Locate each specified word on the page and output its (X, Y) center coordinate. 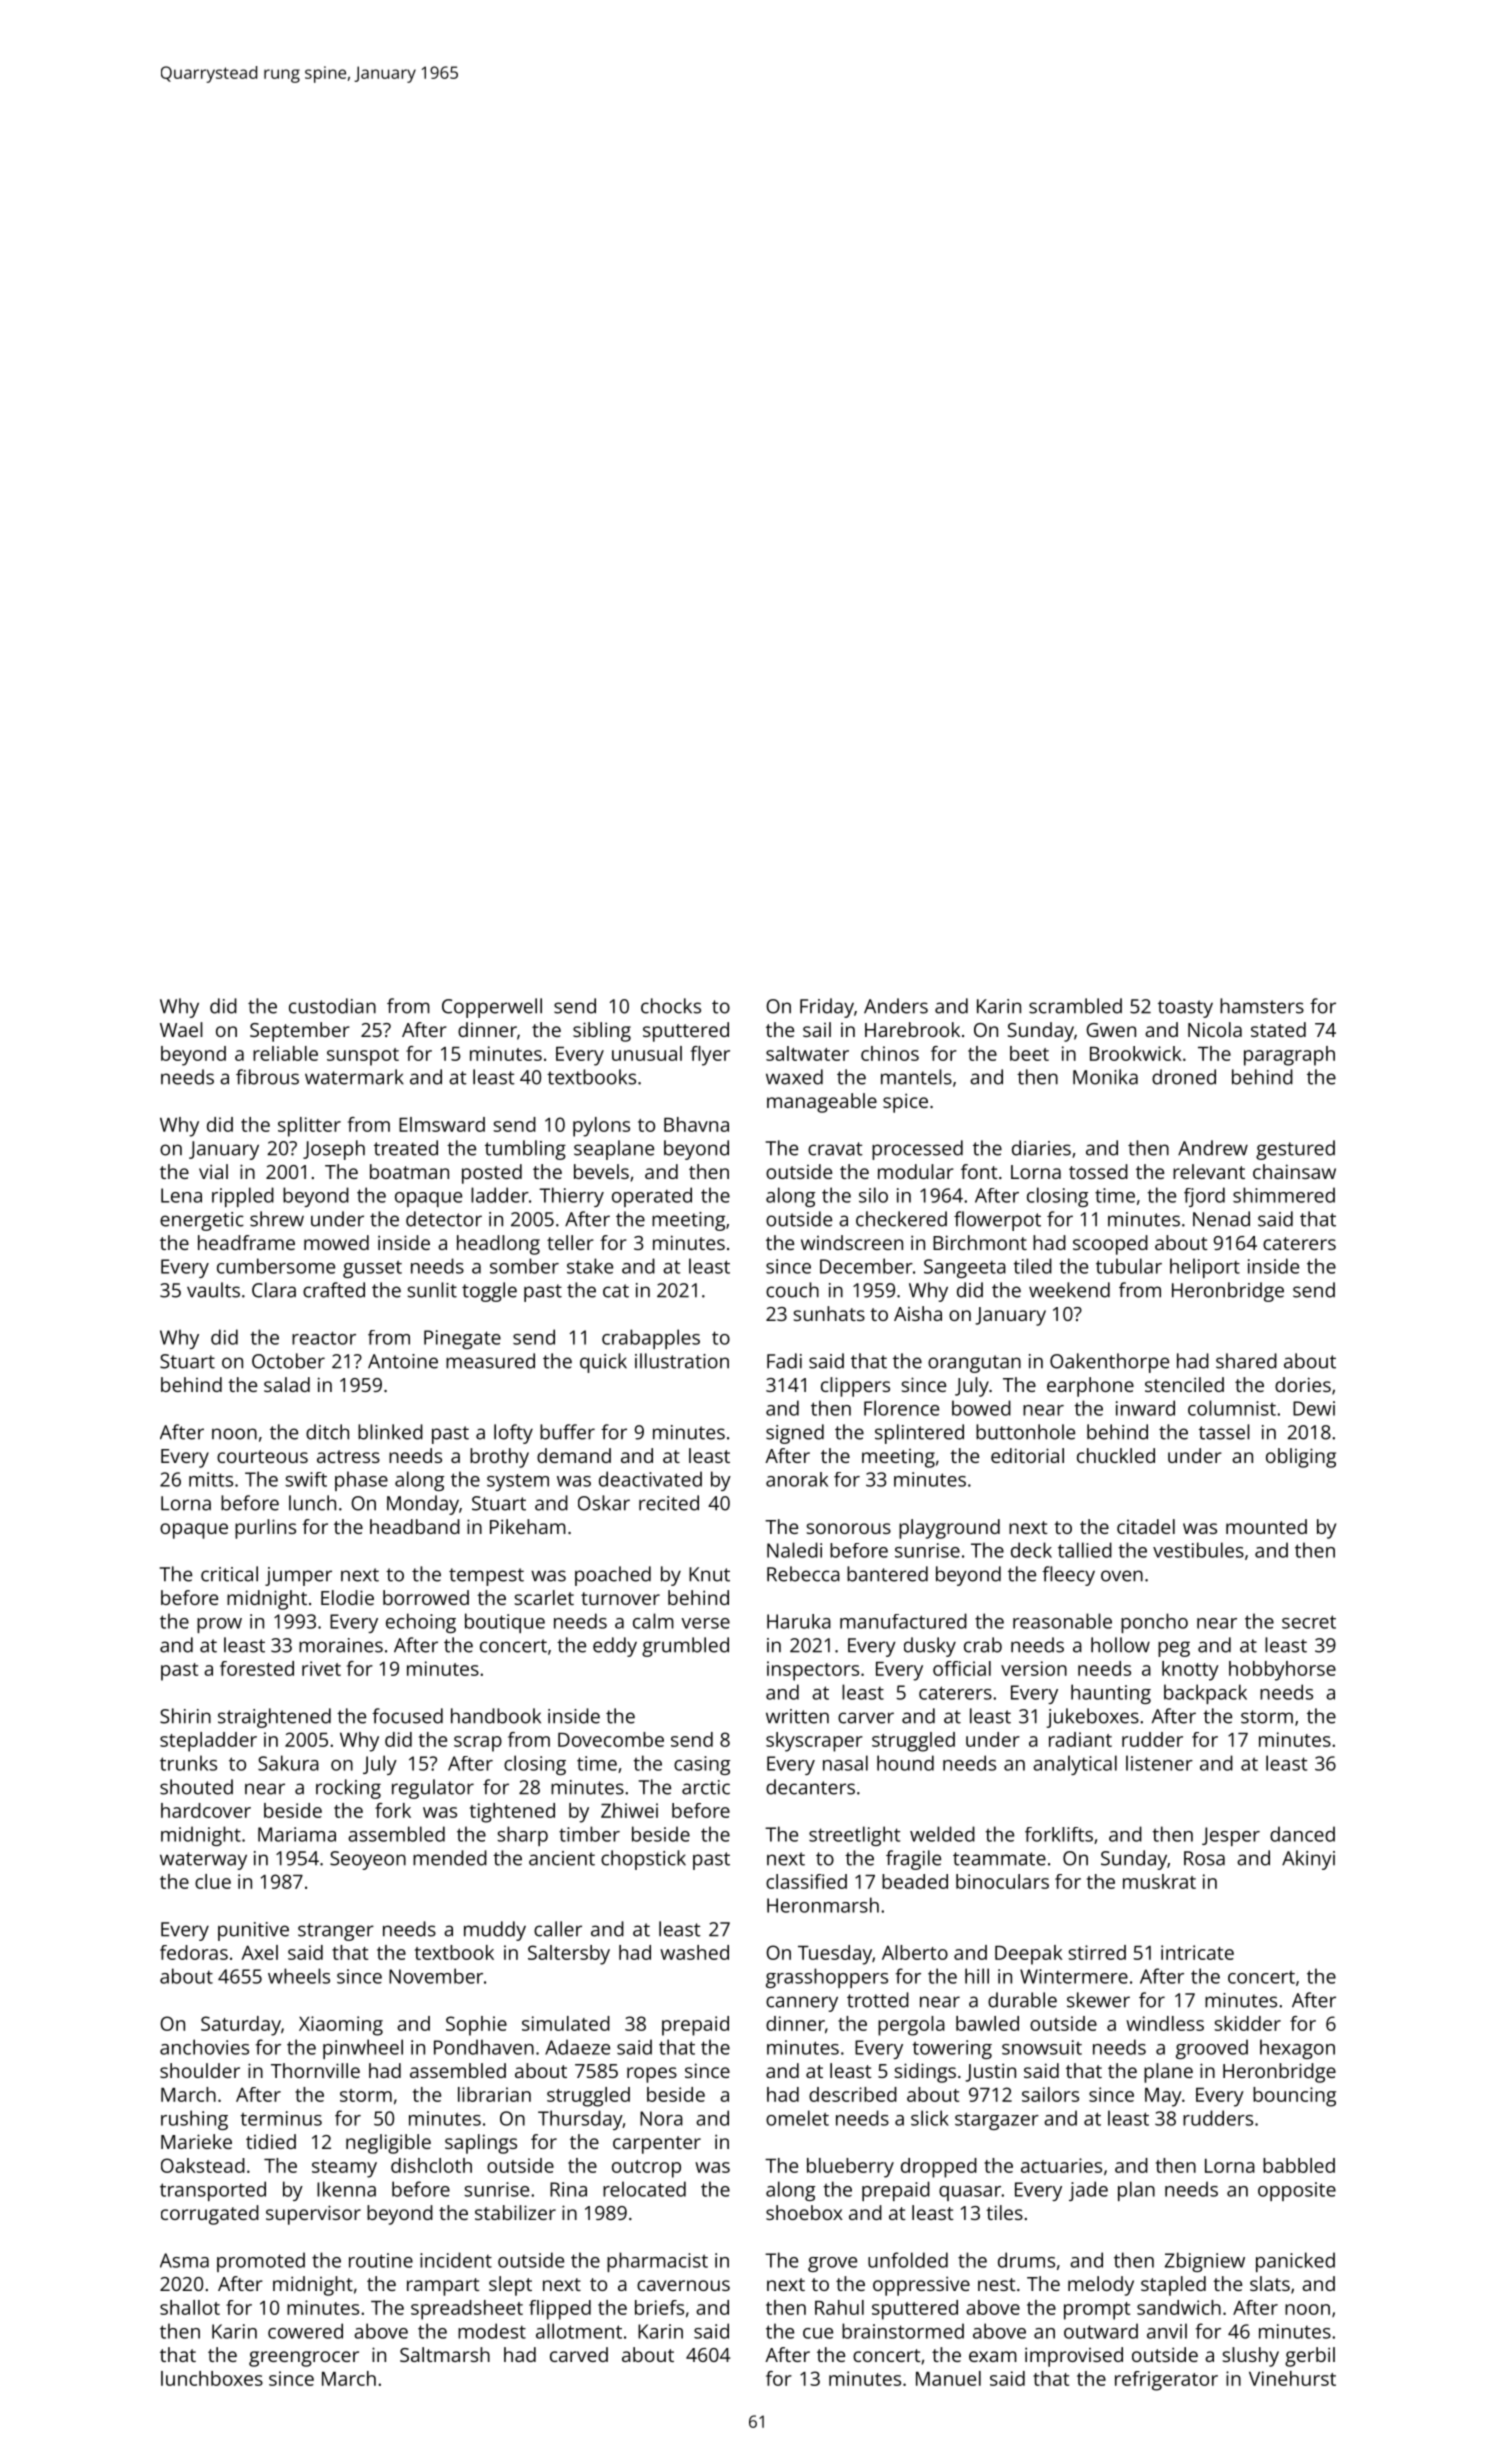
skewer (1098, 2000)
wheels (299, 1976)
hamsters (1262, 1006)
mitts (211, 1479)
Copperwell (492, 1008)
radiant (1080, 1739)
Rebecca (803, 1574)
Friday (827, 1008)
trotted (878, 2000)
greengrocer (304, 2359)
